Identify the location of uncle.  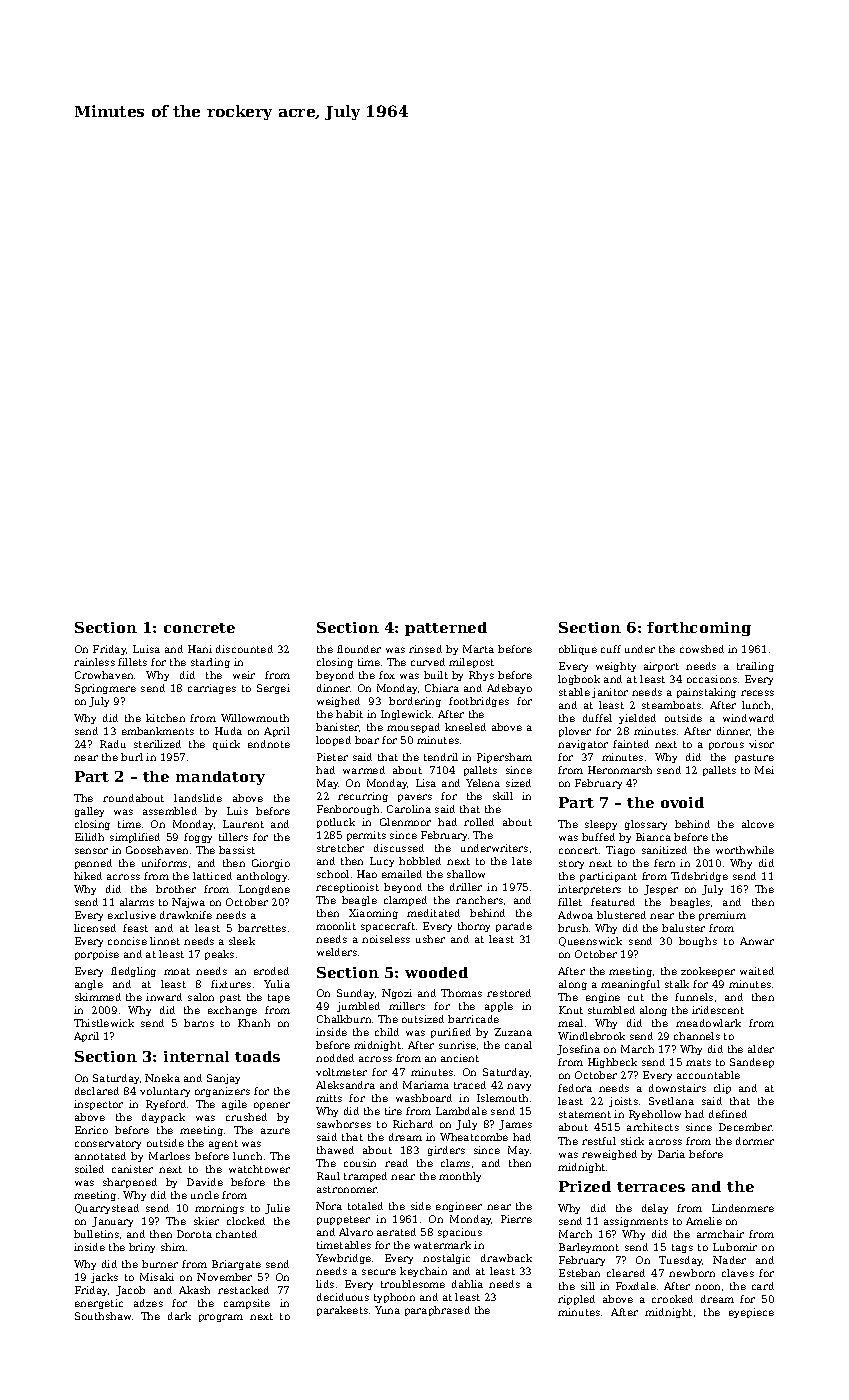
(205, 1195).
